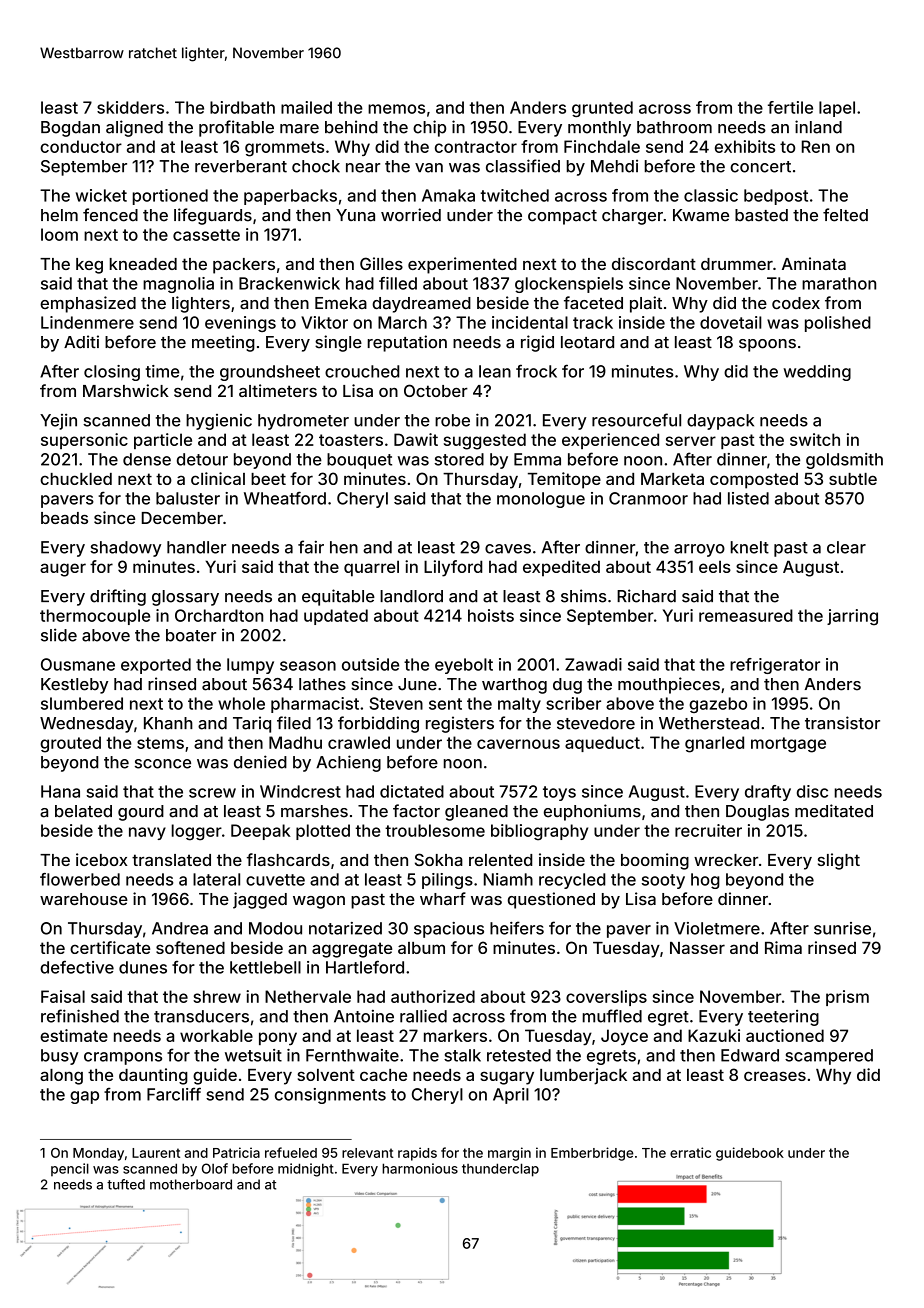  I want to click on inland, so click(818, 127).
